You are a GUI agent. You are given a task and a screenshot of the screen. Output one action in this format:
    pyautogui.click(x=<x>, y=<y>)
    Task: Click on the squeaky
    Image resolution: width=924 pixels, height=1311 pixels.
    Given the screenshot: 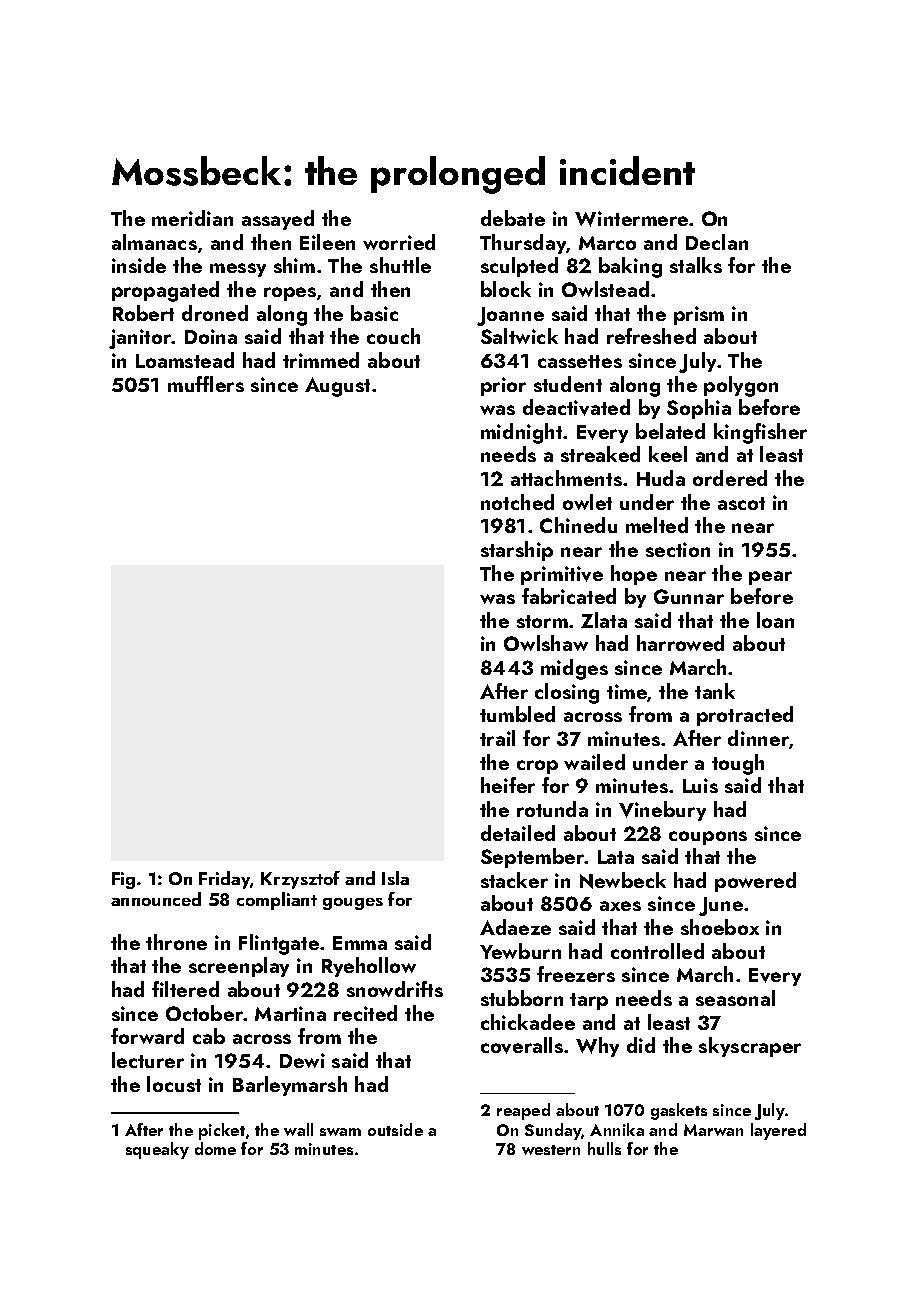 What is the action you would take?
    pyautogui.click(x=157, y=1150)
